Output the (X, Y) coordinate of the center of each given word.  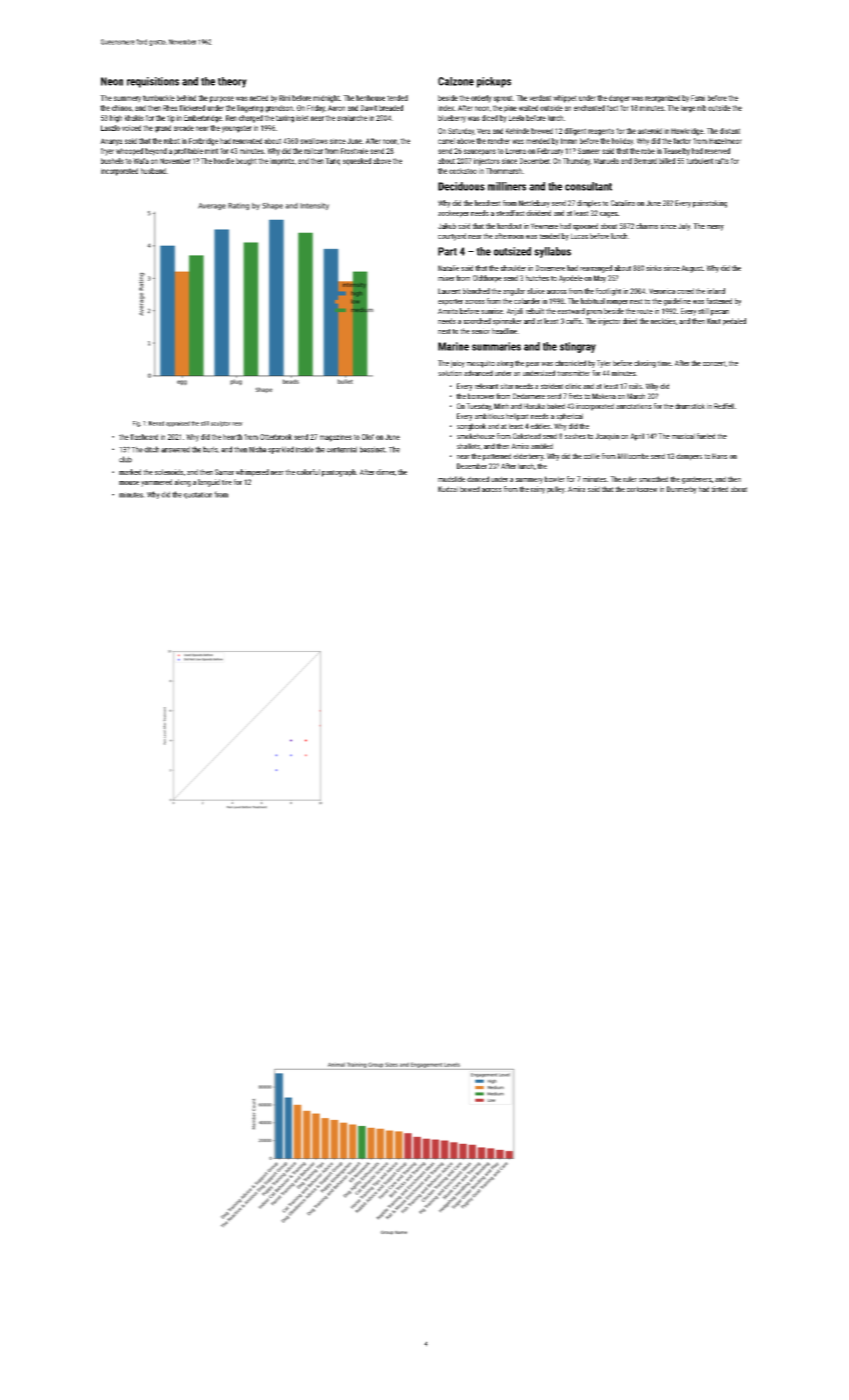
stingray (578, 347)
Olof (368, 437)
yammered (156, 483)
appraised (178, 424)
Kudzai (448, 489)
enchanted (589, 108)
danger (619, 99)
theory (232, 82)
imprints (282, 162)
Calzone (456, 81)
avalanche (352, 118)
